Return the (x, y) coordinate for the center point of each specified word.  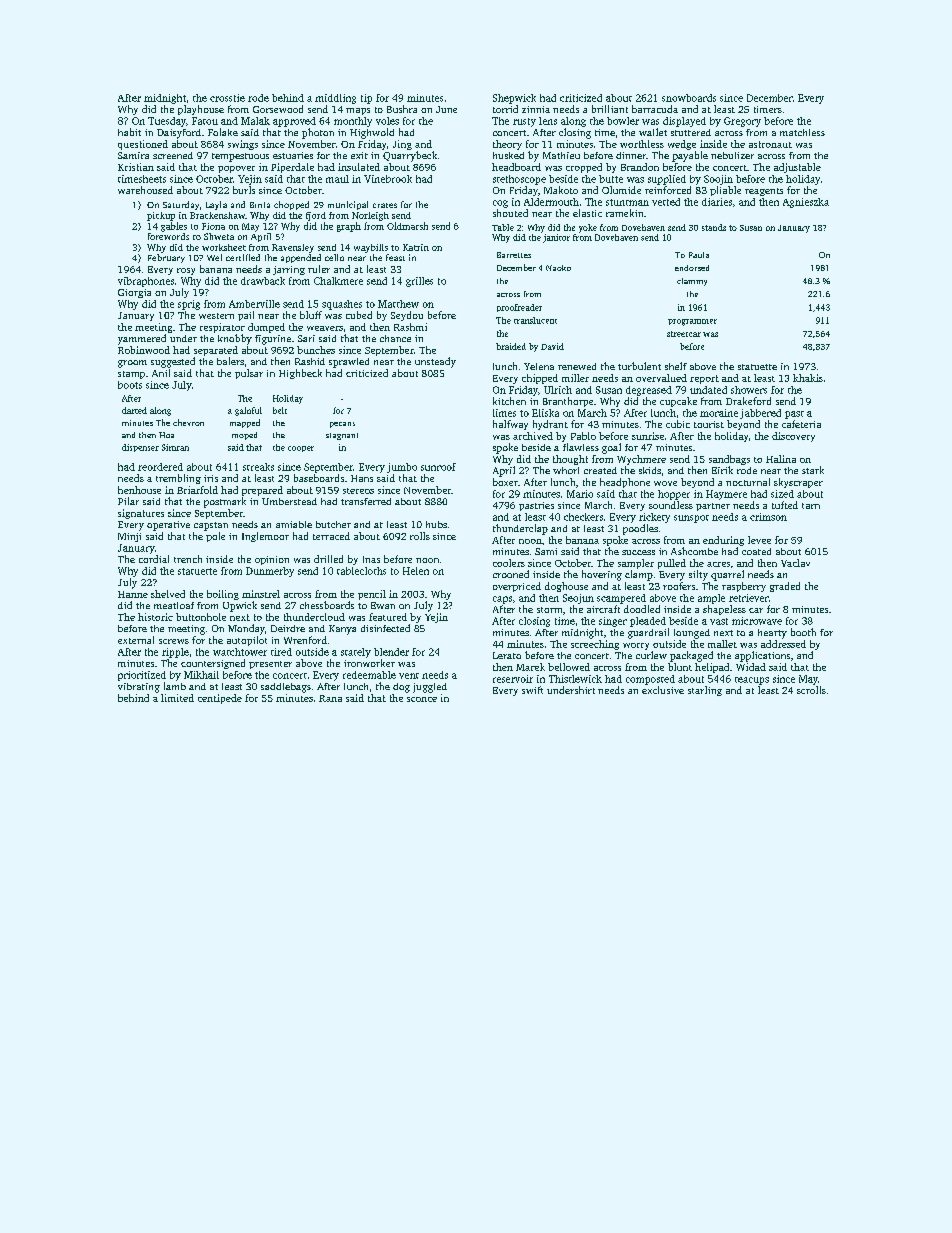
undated (708, 390)
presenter (270, 665)
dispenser (140, 448)
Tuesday (167, 122)
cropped (584, 168)
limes (504, 413)
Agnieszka (806, 203)
